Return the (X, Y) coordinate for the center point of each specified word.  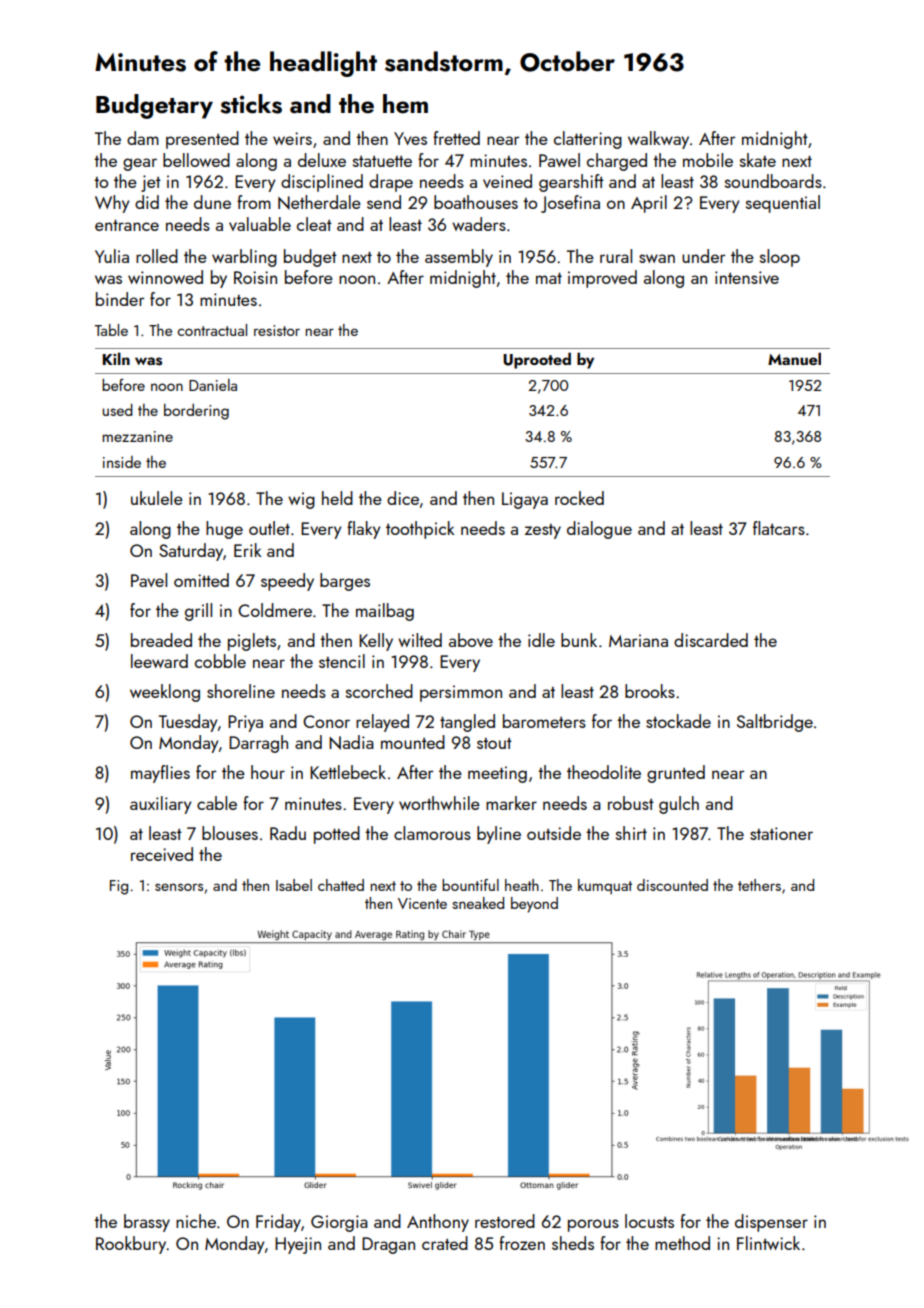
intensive (747, 277)
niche (196, 1221)
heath (522, 885)
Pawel (559, 160)
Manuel (794, 358)
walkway (658, 140)
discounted (672, 885)
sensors (179, 887)
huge (224, 530)
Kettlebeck (348, 772)
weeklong (165, 693)
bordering (196, 412)
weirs (292, 138)
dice (403, 498)
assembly (459, 258)
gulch (679, 805)
